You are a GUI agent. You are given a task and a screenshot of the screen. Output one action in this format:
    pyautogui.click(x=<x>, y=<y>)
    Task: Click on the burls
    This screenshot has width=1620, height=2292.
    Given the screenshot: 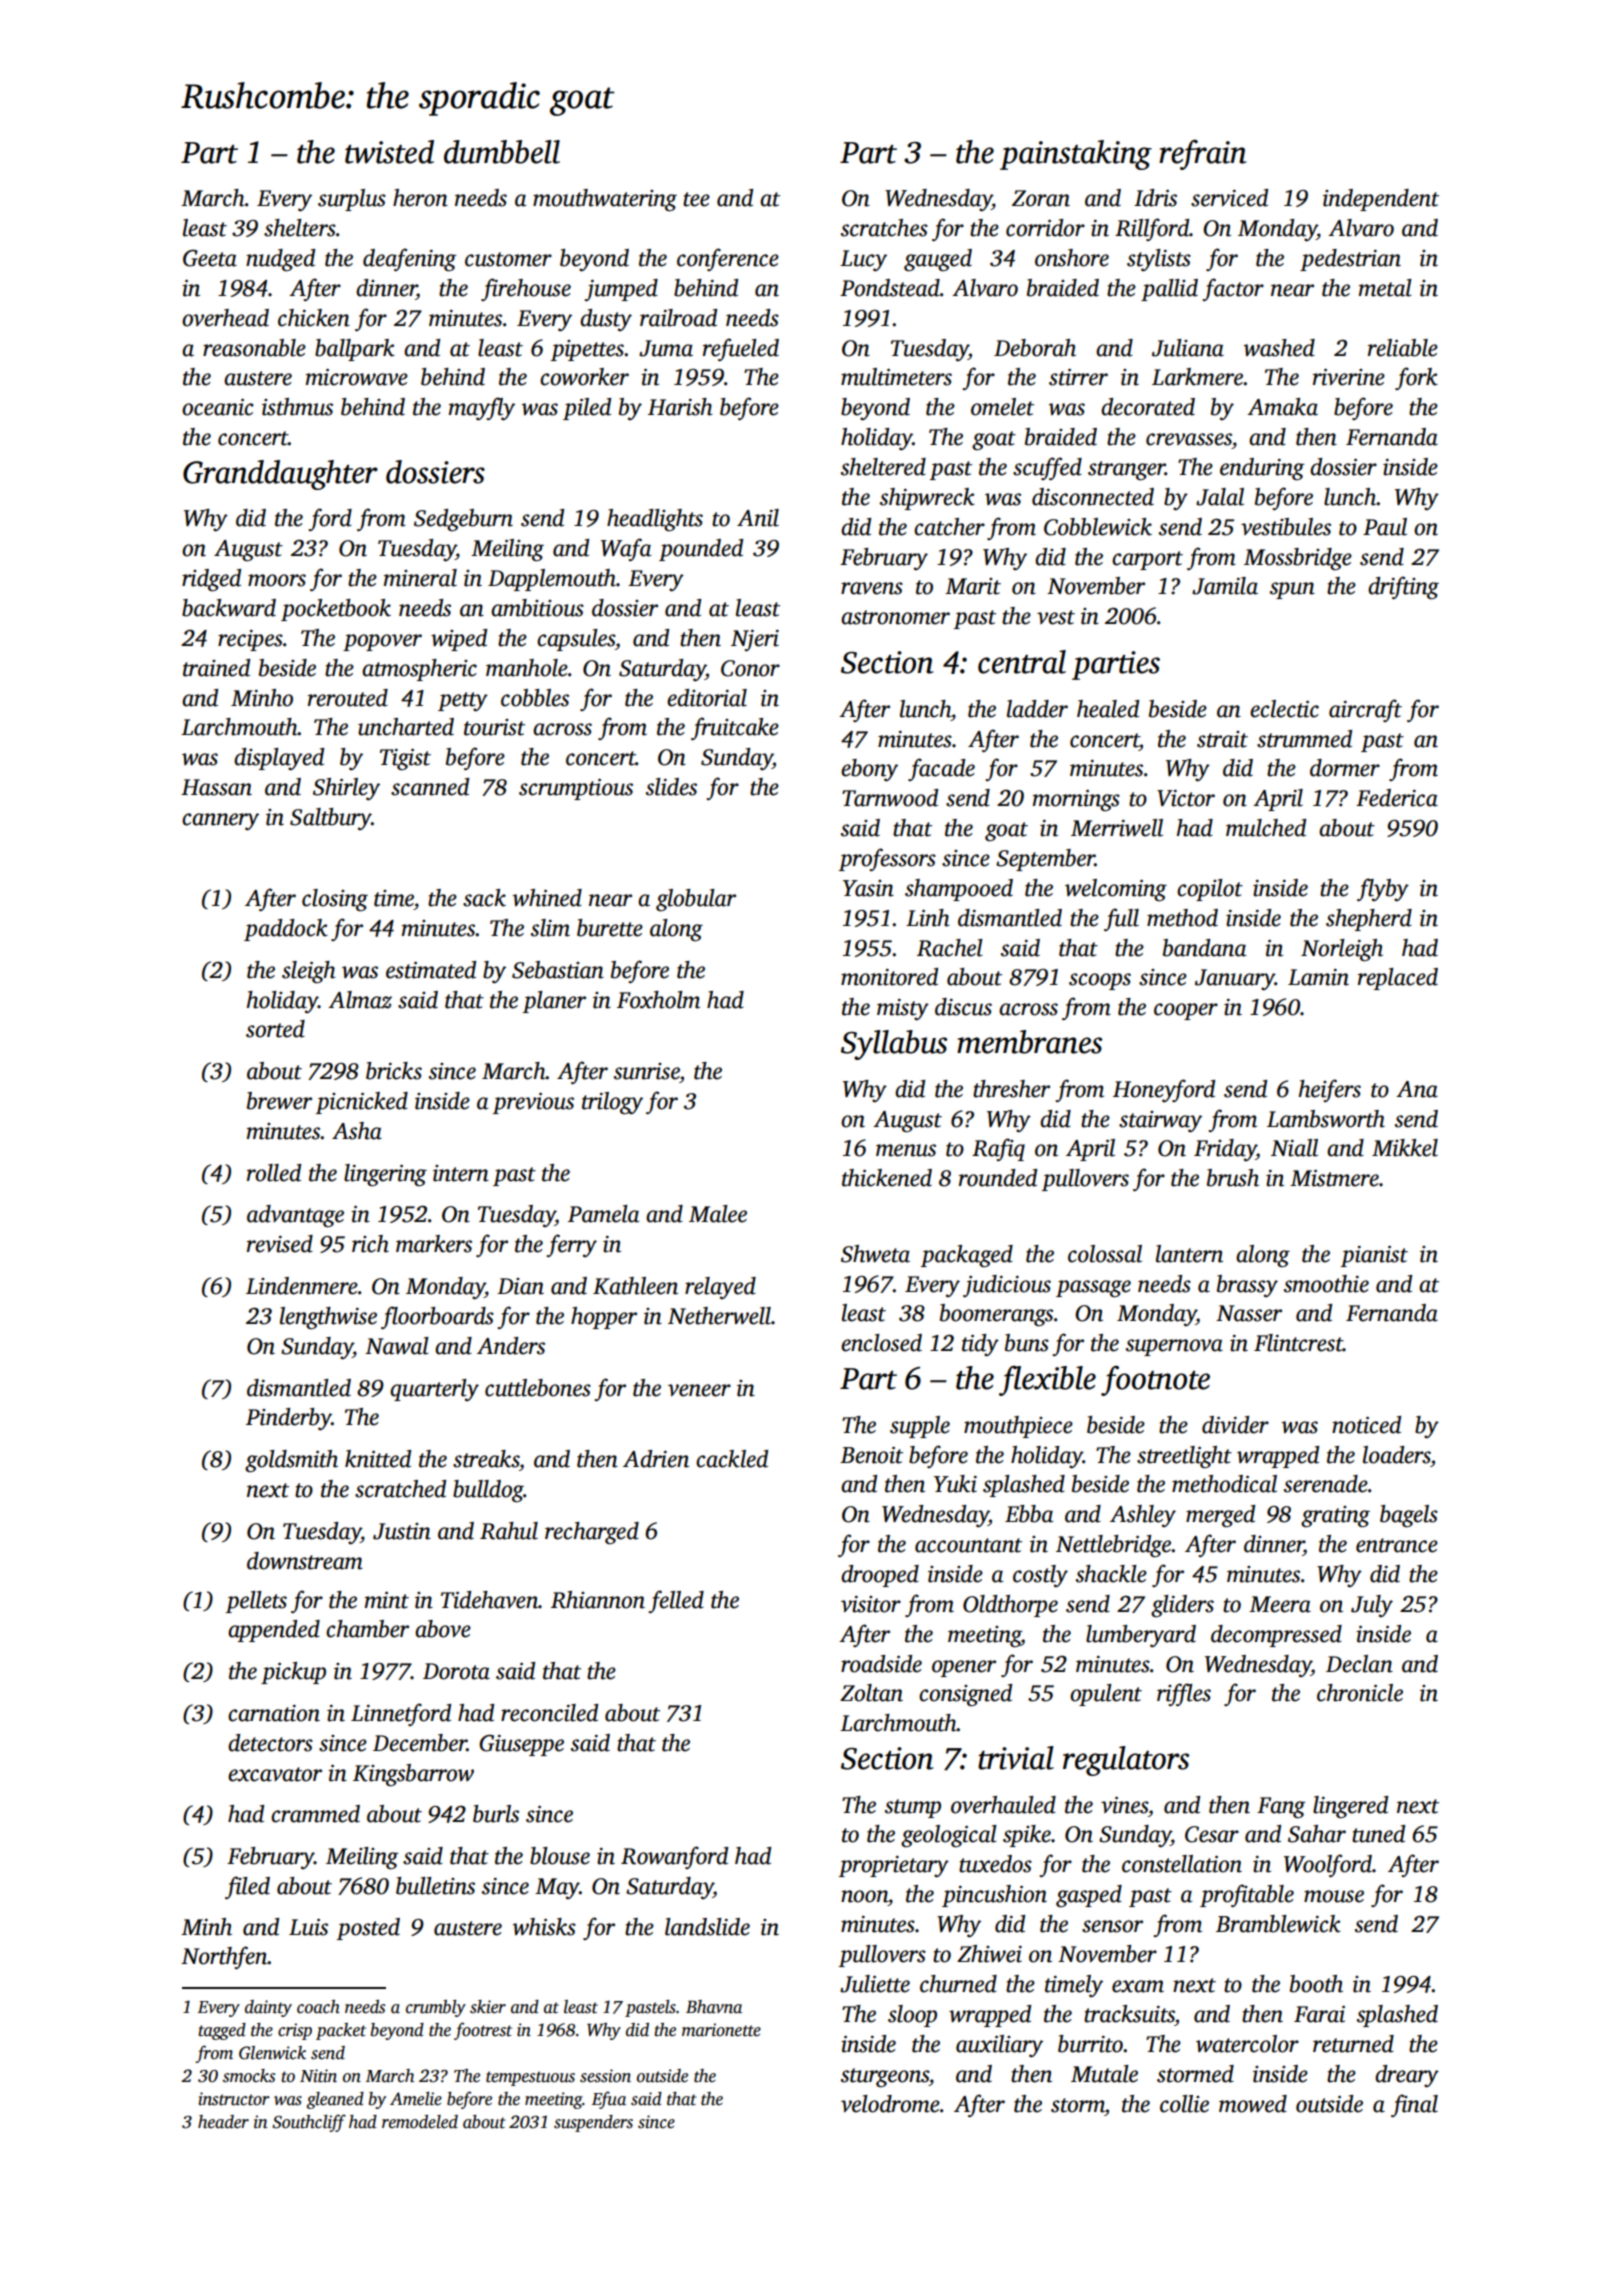 What is the action you would take?
    pyautogui.click(x=496, y=1814)
